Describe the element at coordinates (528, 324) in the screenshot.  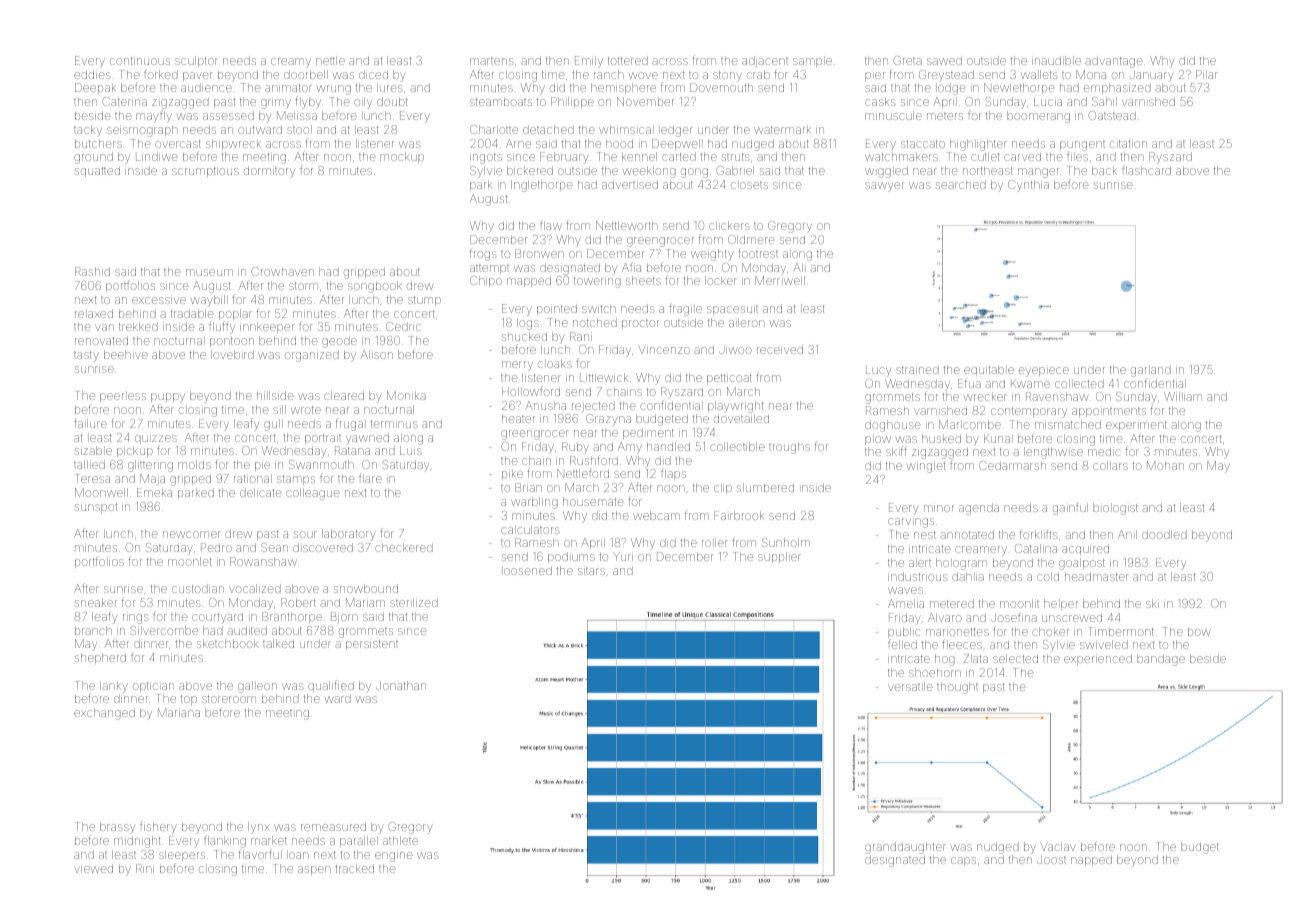
I see `logs` at that location.
